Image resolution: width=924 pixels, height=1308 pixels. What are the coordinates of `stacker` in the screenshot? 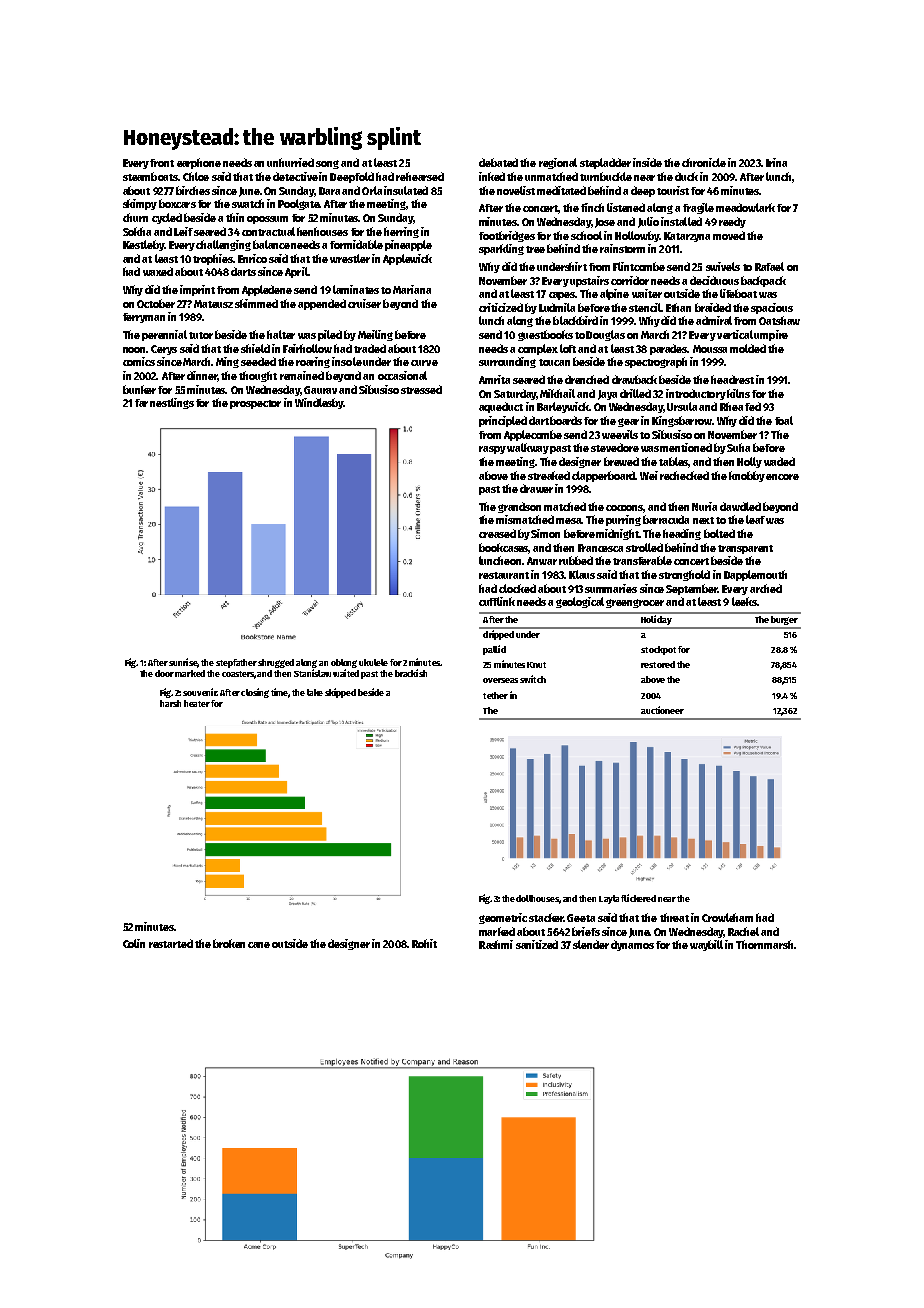 It's located at (546, 917).
